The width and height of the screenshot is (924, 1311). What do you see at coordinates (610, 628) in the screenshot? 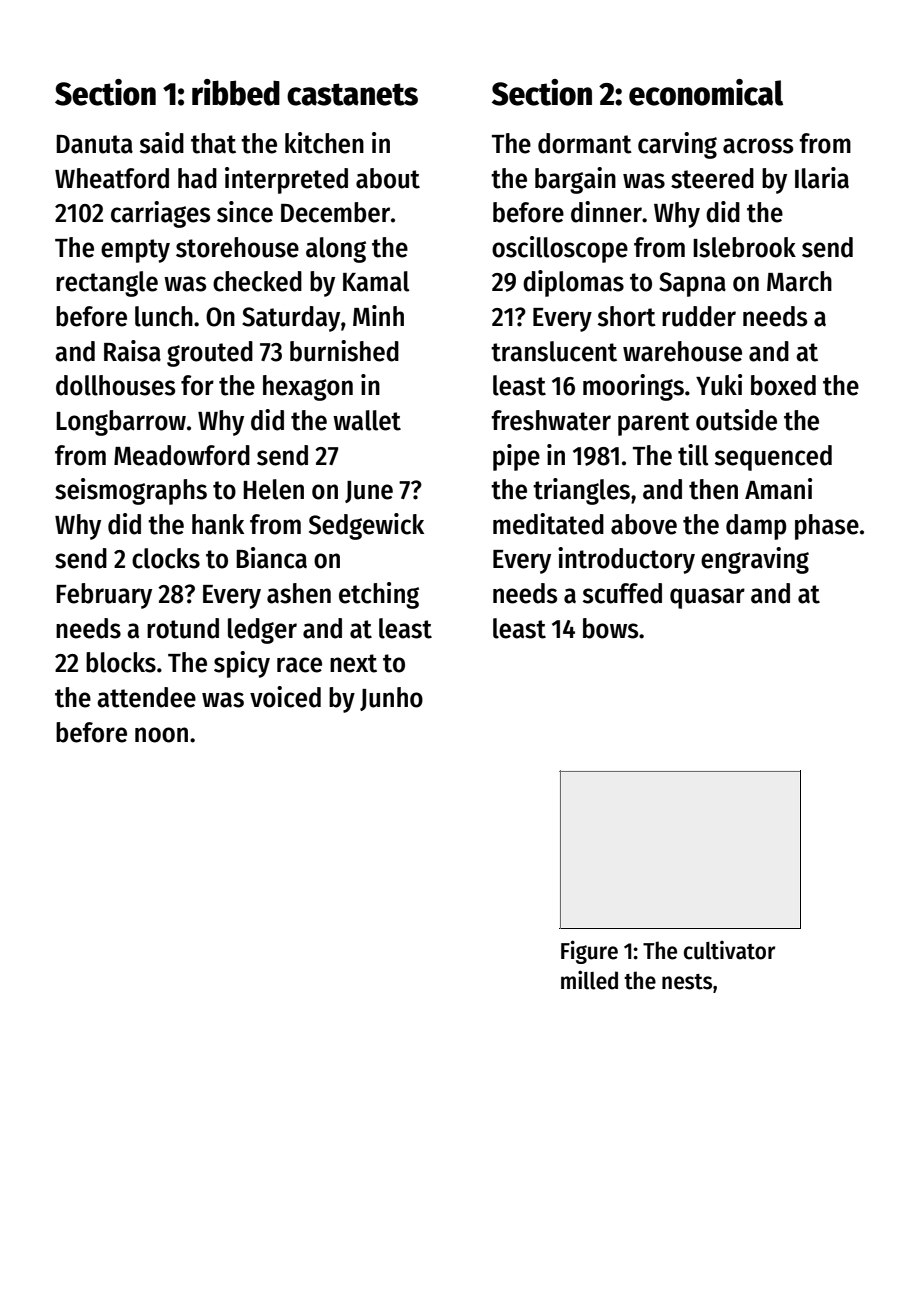
I see `bows` at bounding box center [610, 628].
